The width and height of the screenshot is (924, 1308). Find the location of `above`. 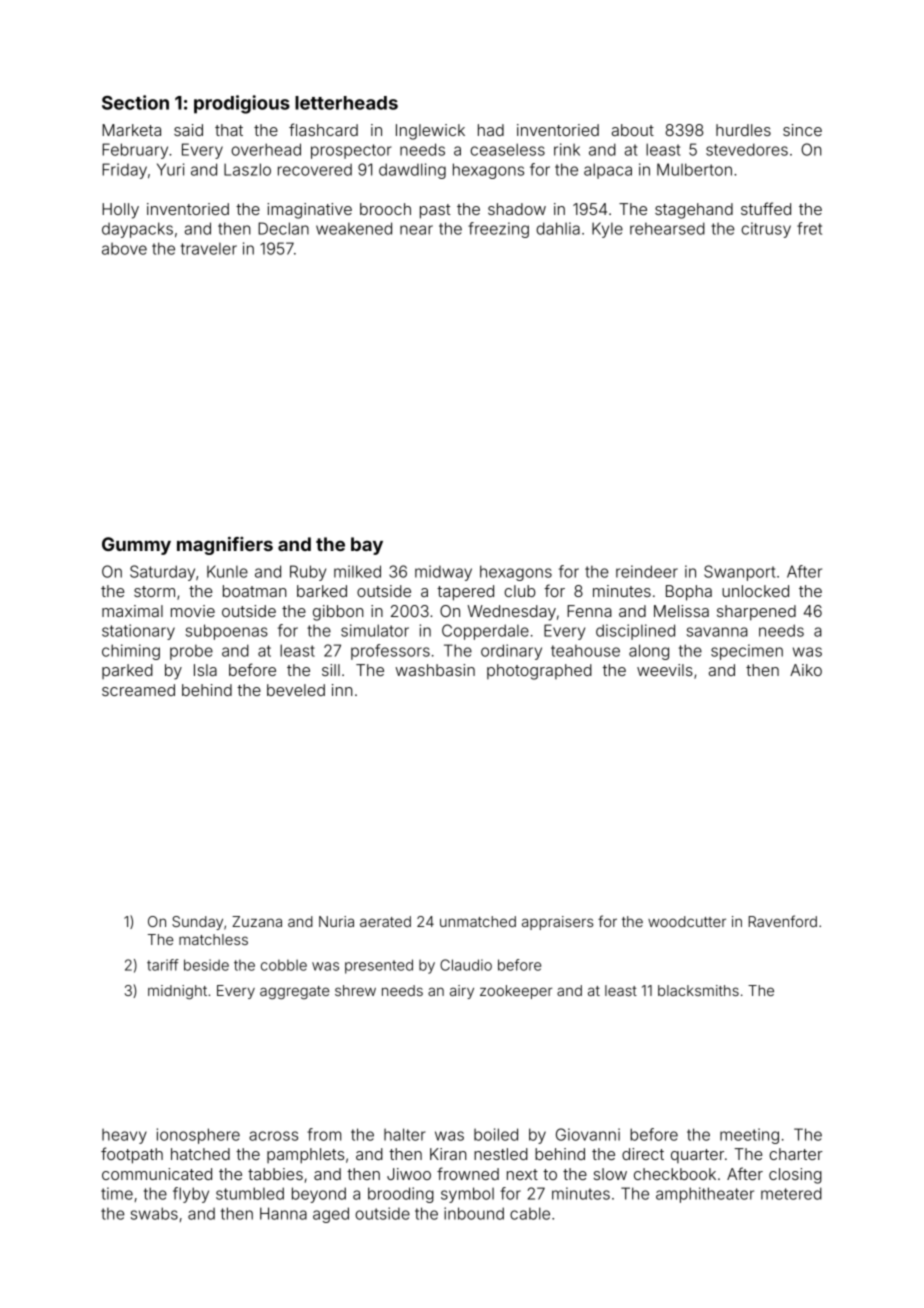

above is located at coordinates (124, 249).
